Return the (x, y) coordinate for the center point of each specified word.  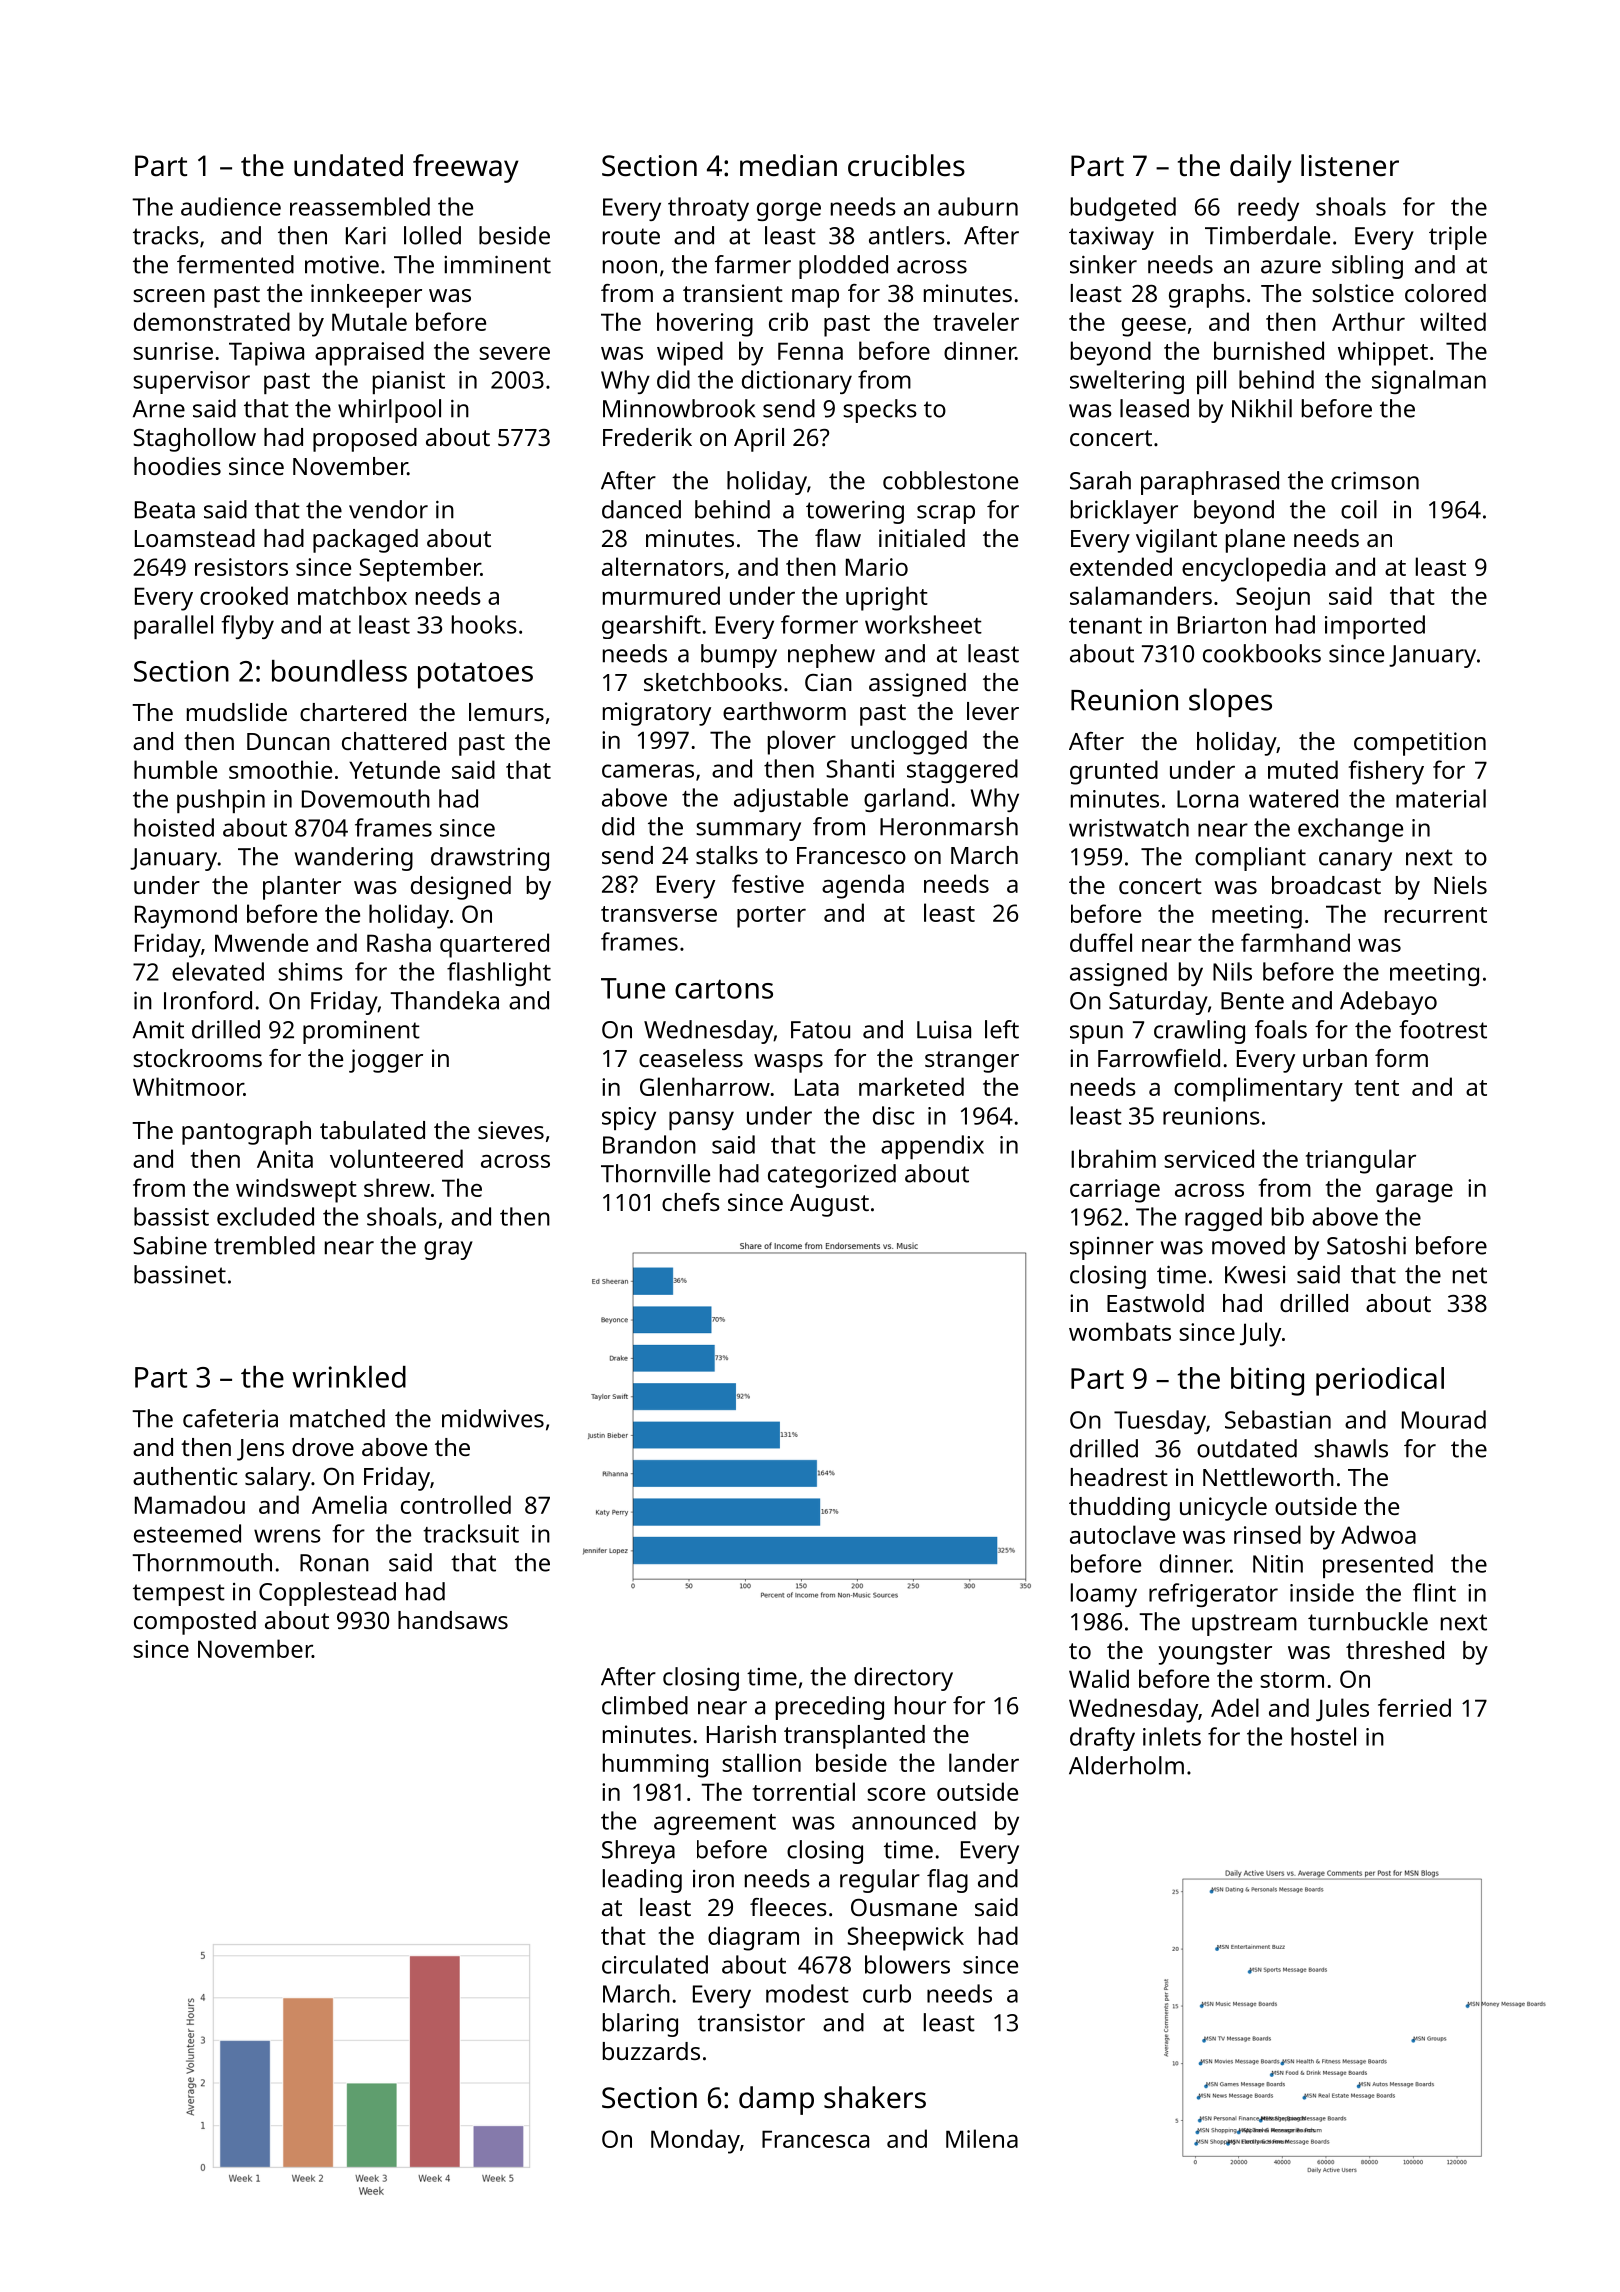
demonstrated (212, 321)
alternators (663, 566)
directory (903, 1679)
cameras (648, 771)
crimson (1375, 480)
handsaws (453, 1620)
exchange (1350, 830)
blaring (640, 2025)
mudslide (237, 712)
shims (310, 971)
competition (1420, 744)
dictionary (797, 382)
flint (1434, 1592)
